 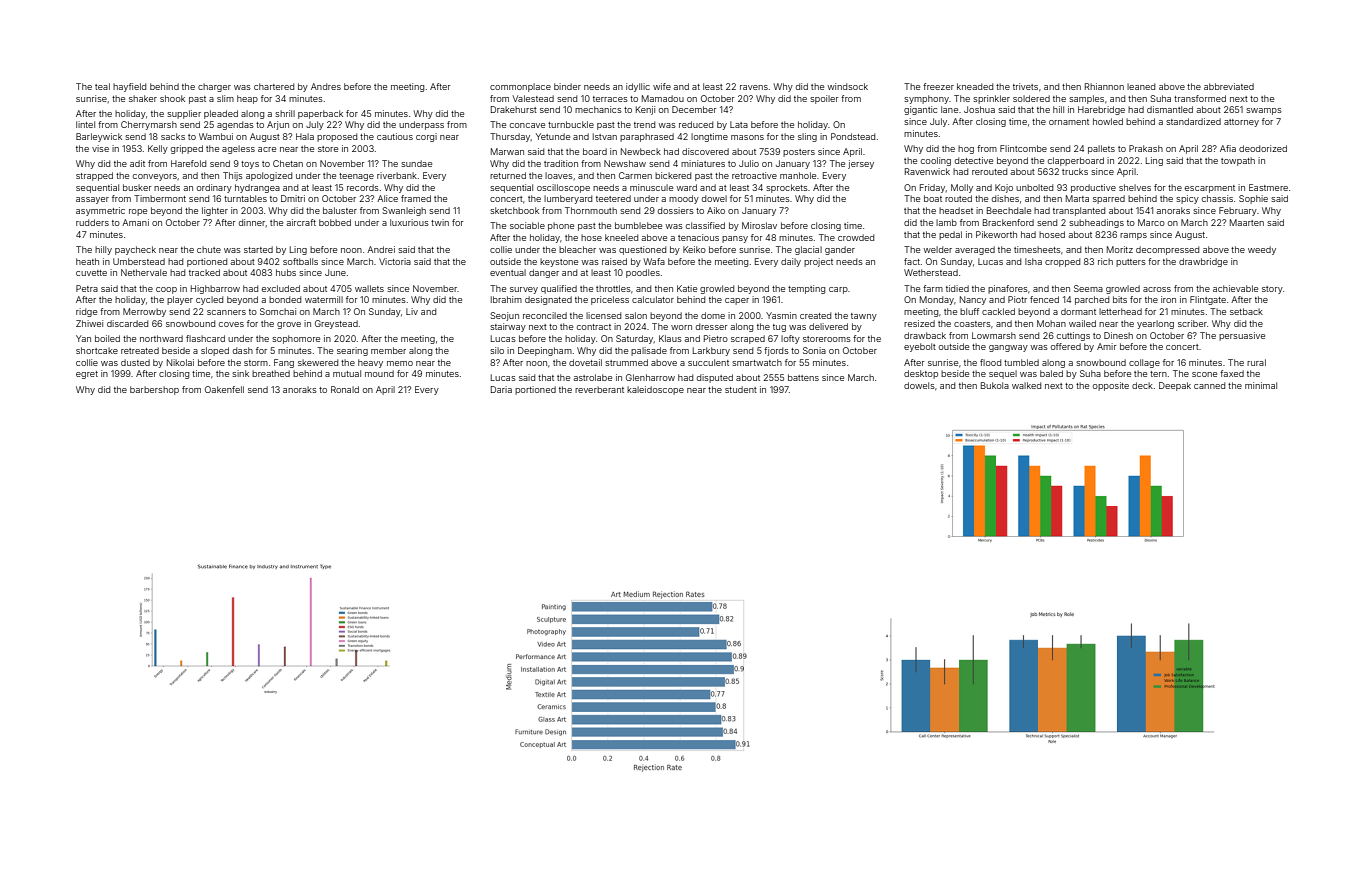 I want to click on rural, so click(x=1256, y=362).
